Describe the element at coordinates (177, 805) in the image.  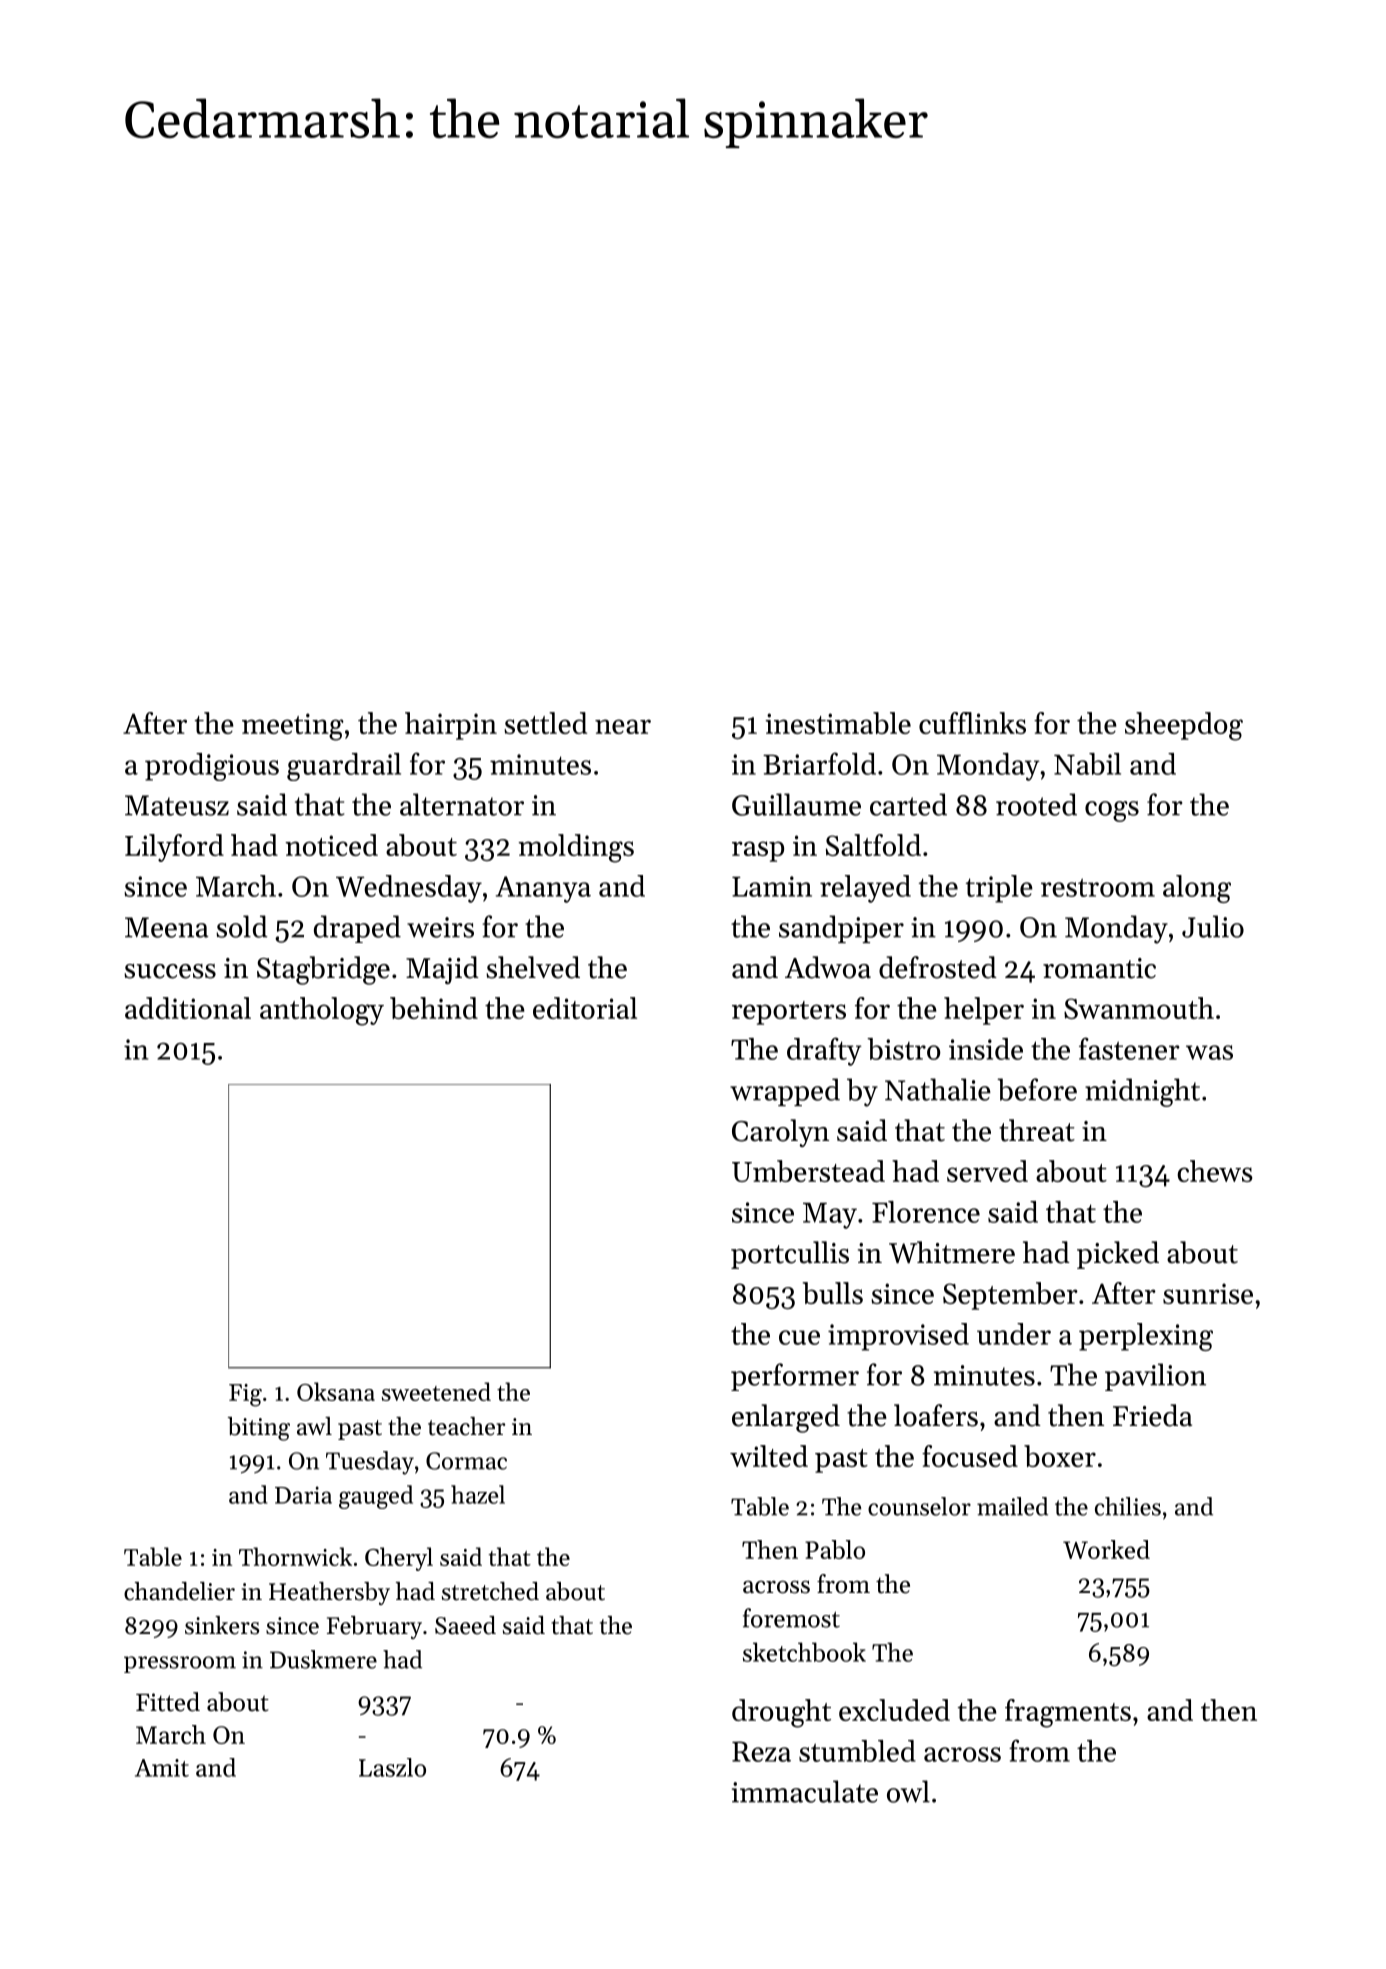
I see `Mateusz` at that location.
